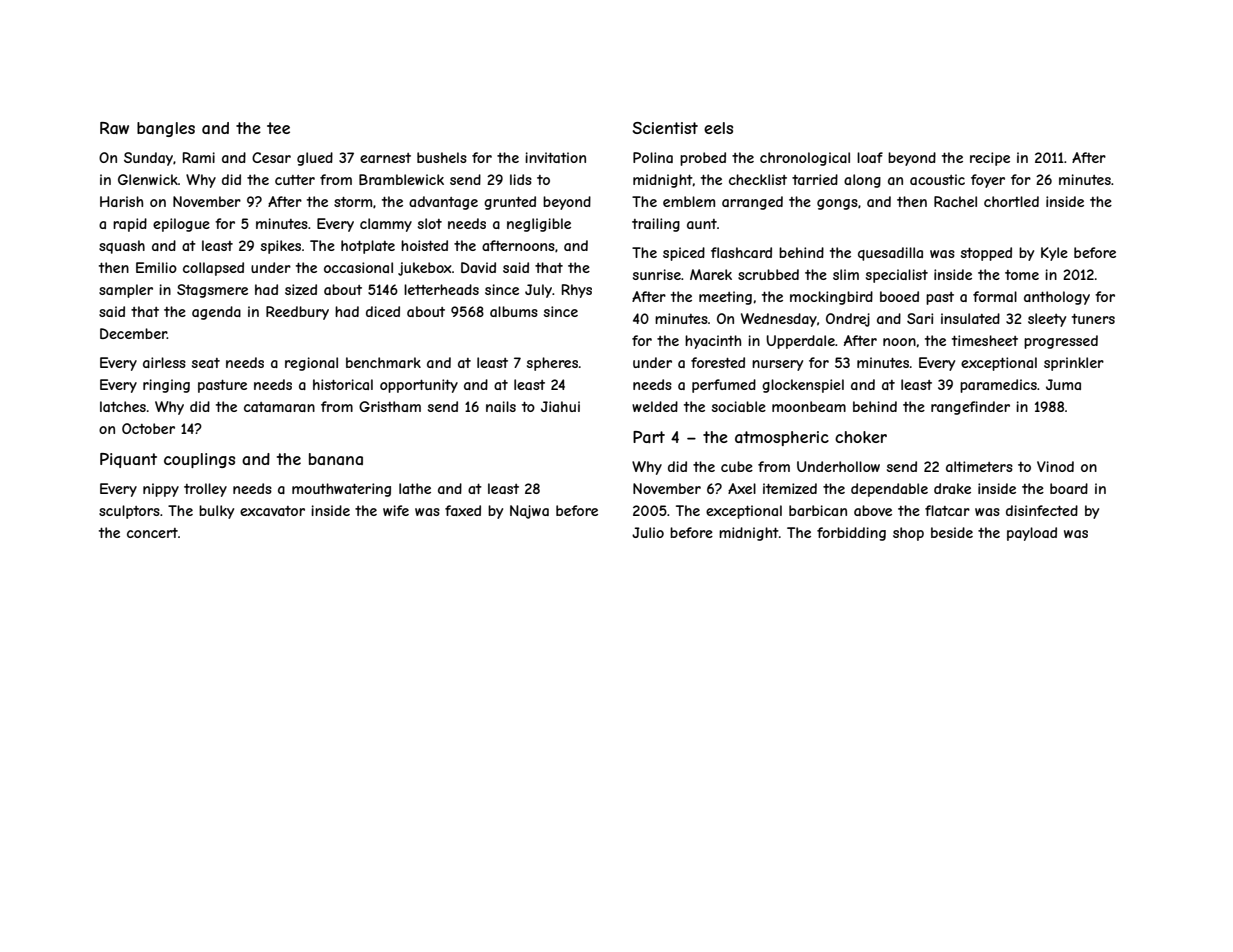 This screenshot has height=952, width=1233. Describe the element at coordinates (514, 311) in the screenshot. I see `albums` at that location.
